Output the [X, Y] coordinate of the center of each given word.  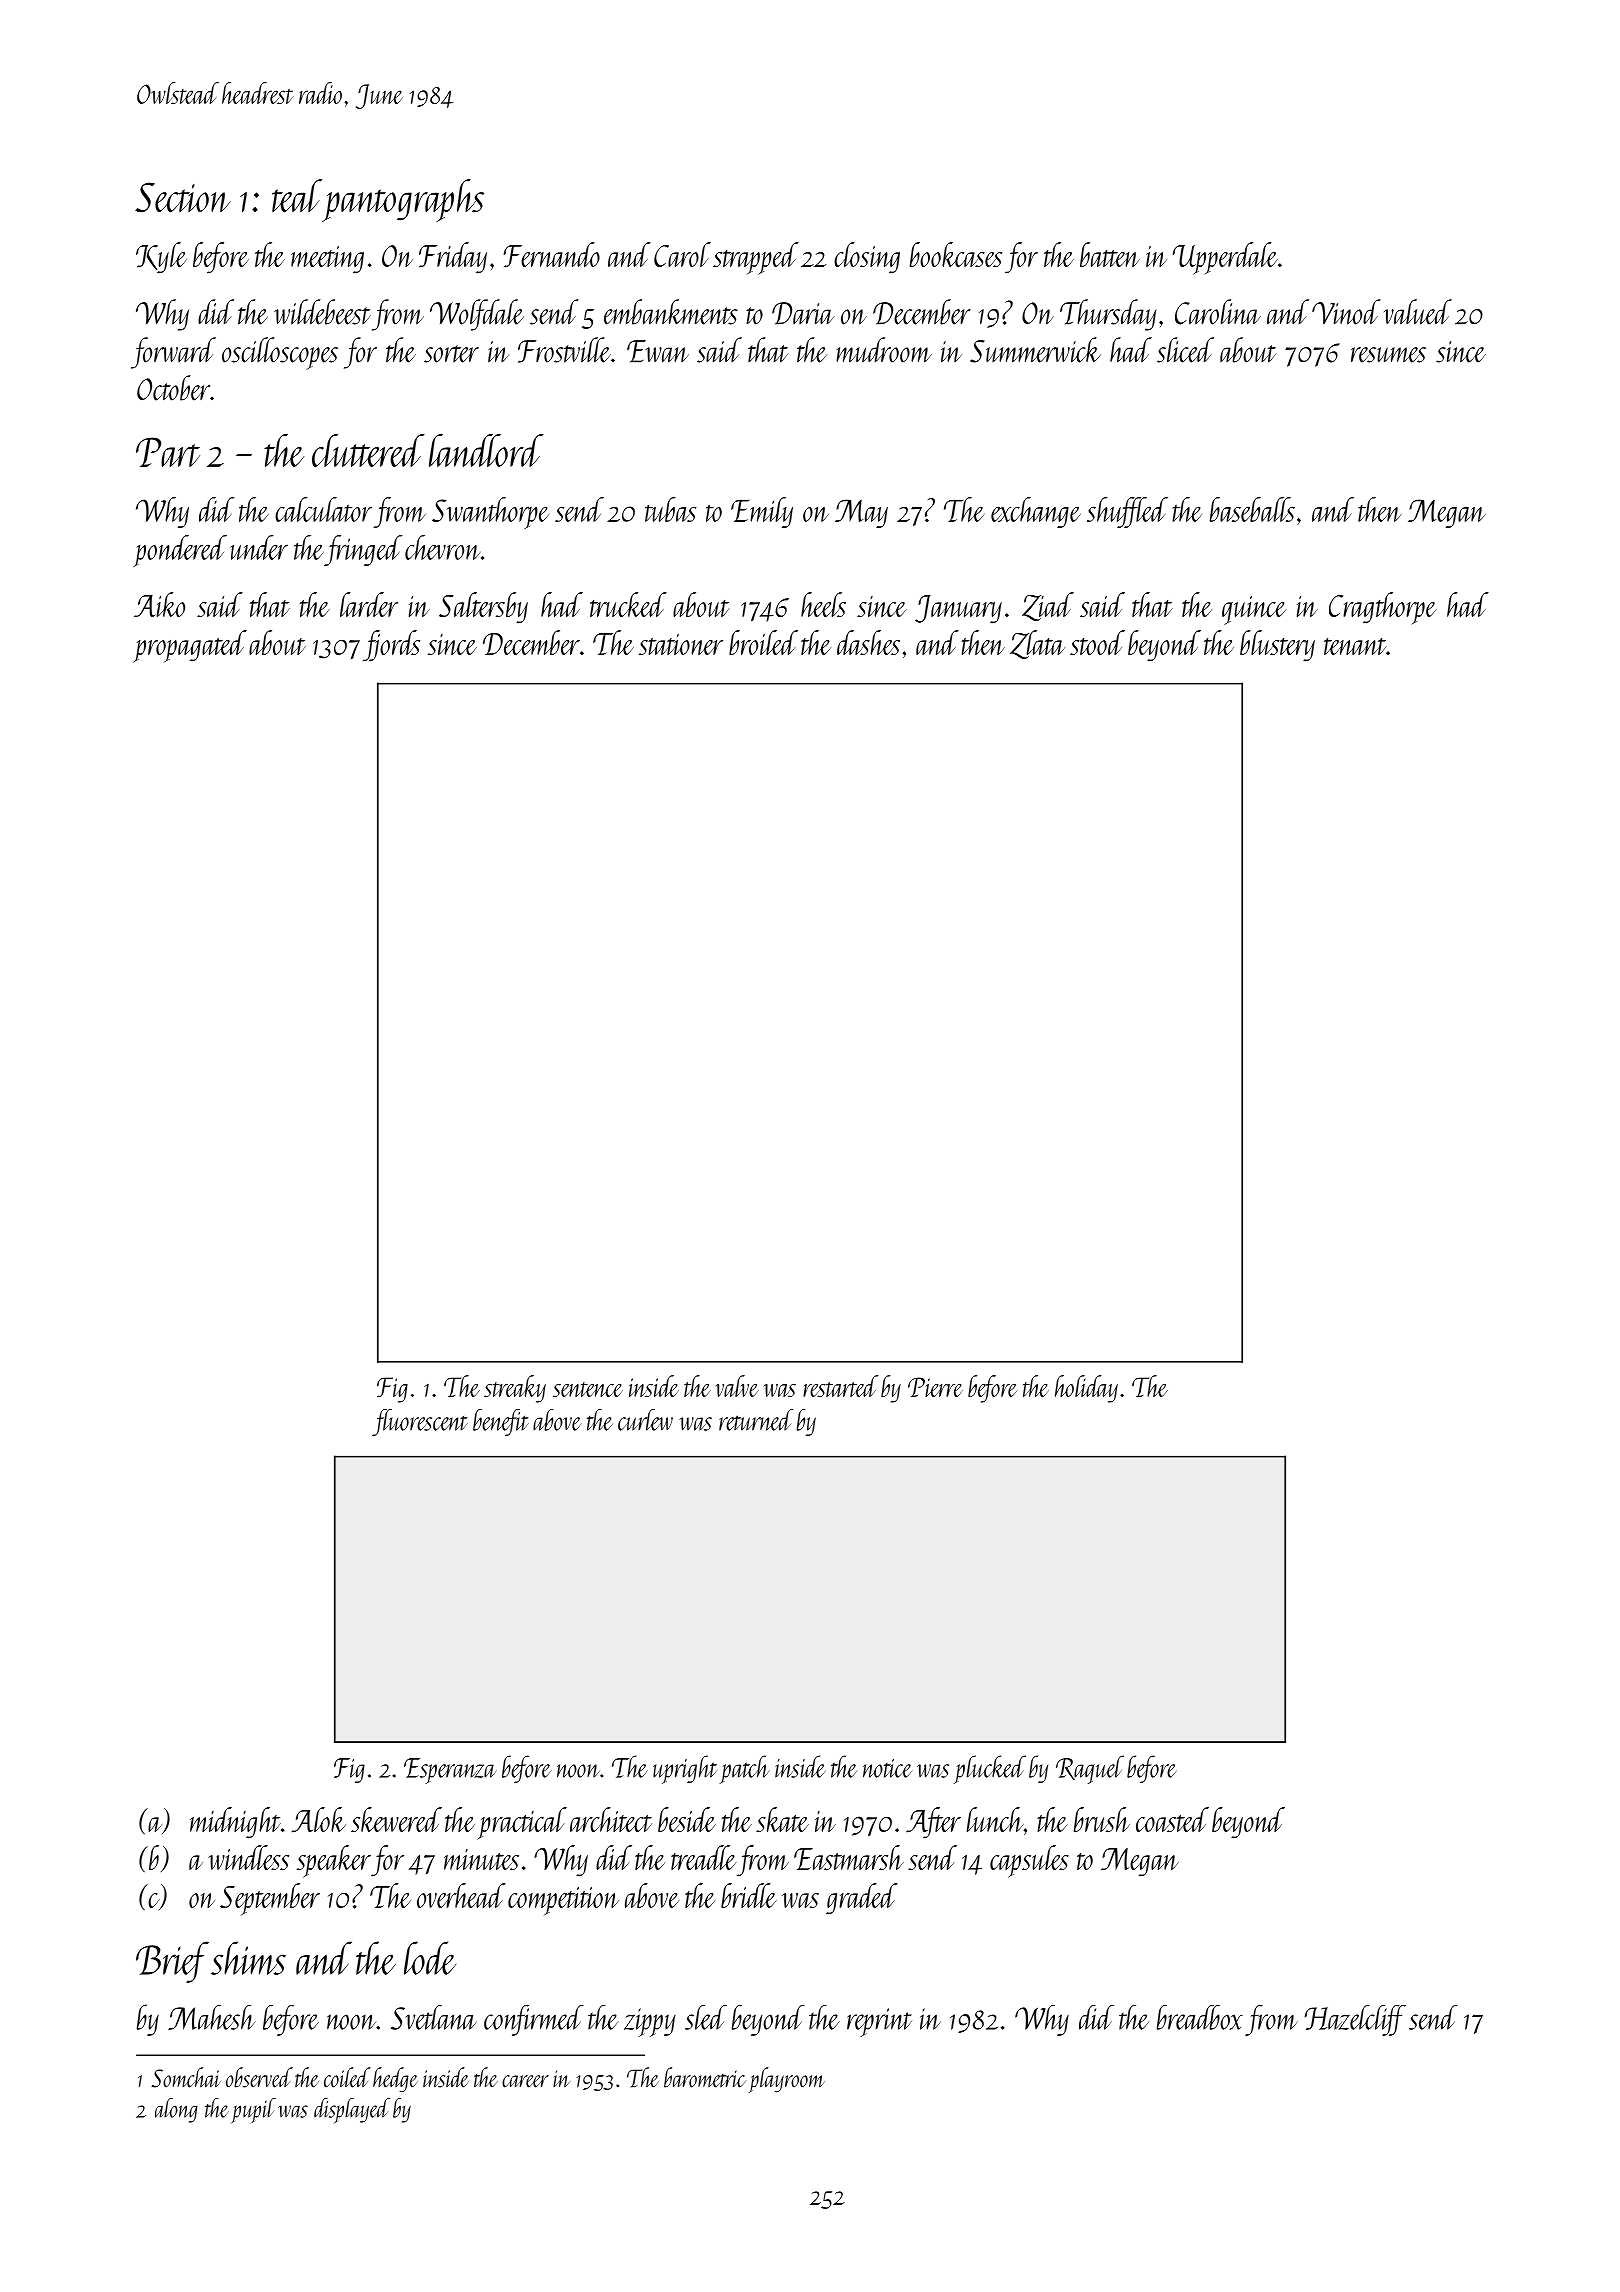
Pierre [935, 1387]
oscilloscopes [280, 353]
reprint [879, 2022]
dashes [868, 642]
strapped [756, 258]
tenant [1355, 646]
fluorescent [420, 1422]
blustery [1277, 646]
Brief [172, 1962]
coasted [1172, 1819]
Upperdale [1225, 258]
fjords [391, 646]
